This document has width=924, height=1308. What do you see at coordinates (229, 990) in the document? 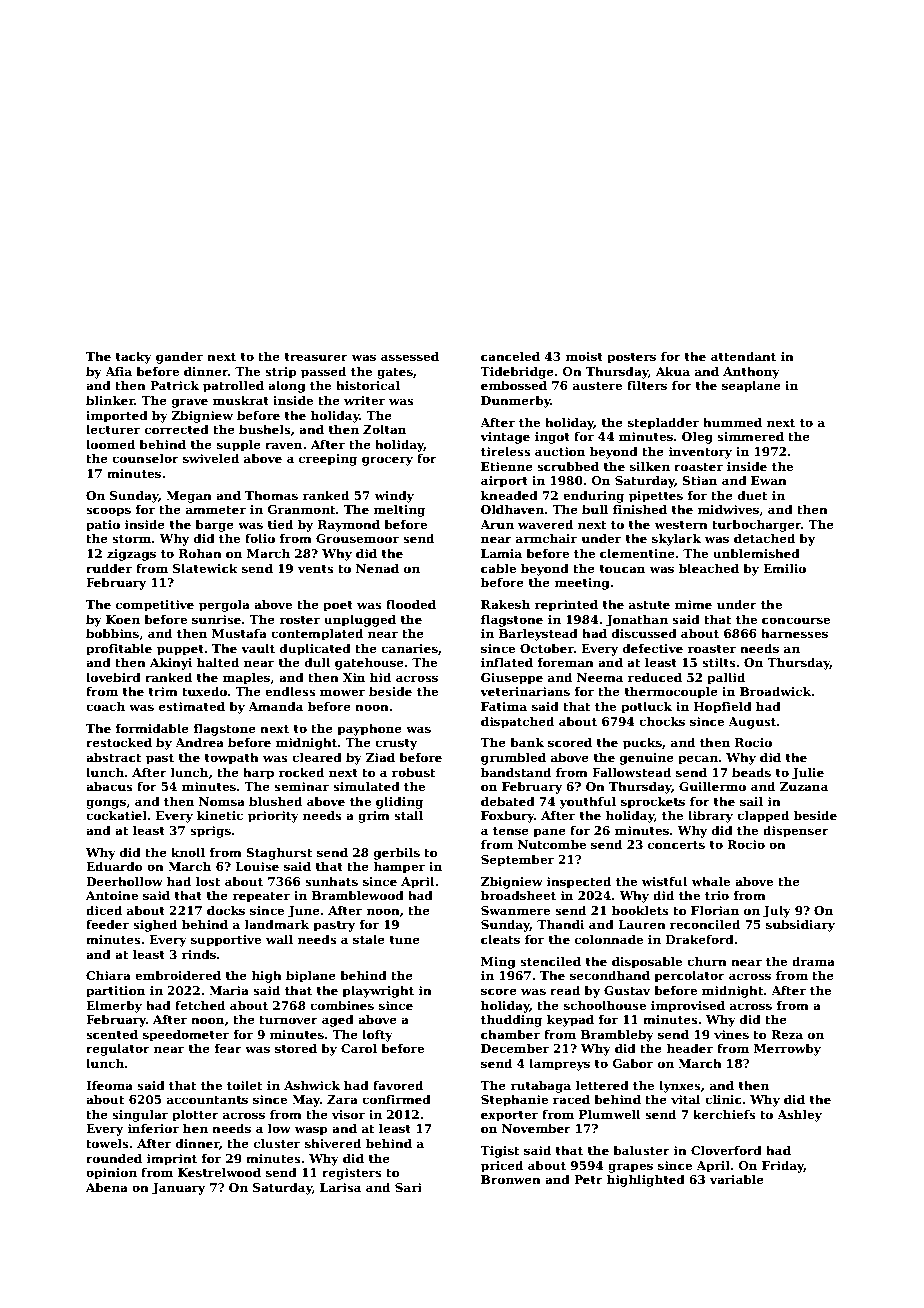
I see `Maria` at bounding box center [229, 990].
